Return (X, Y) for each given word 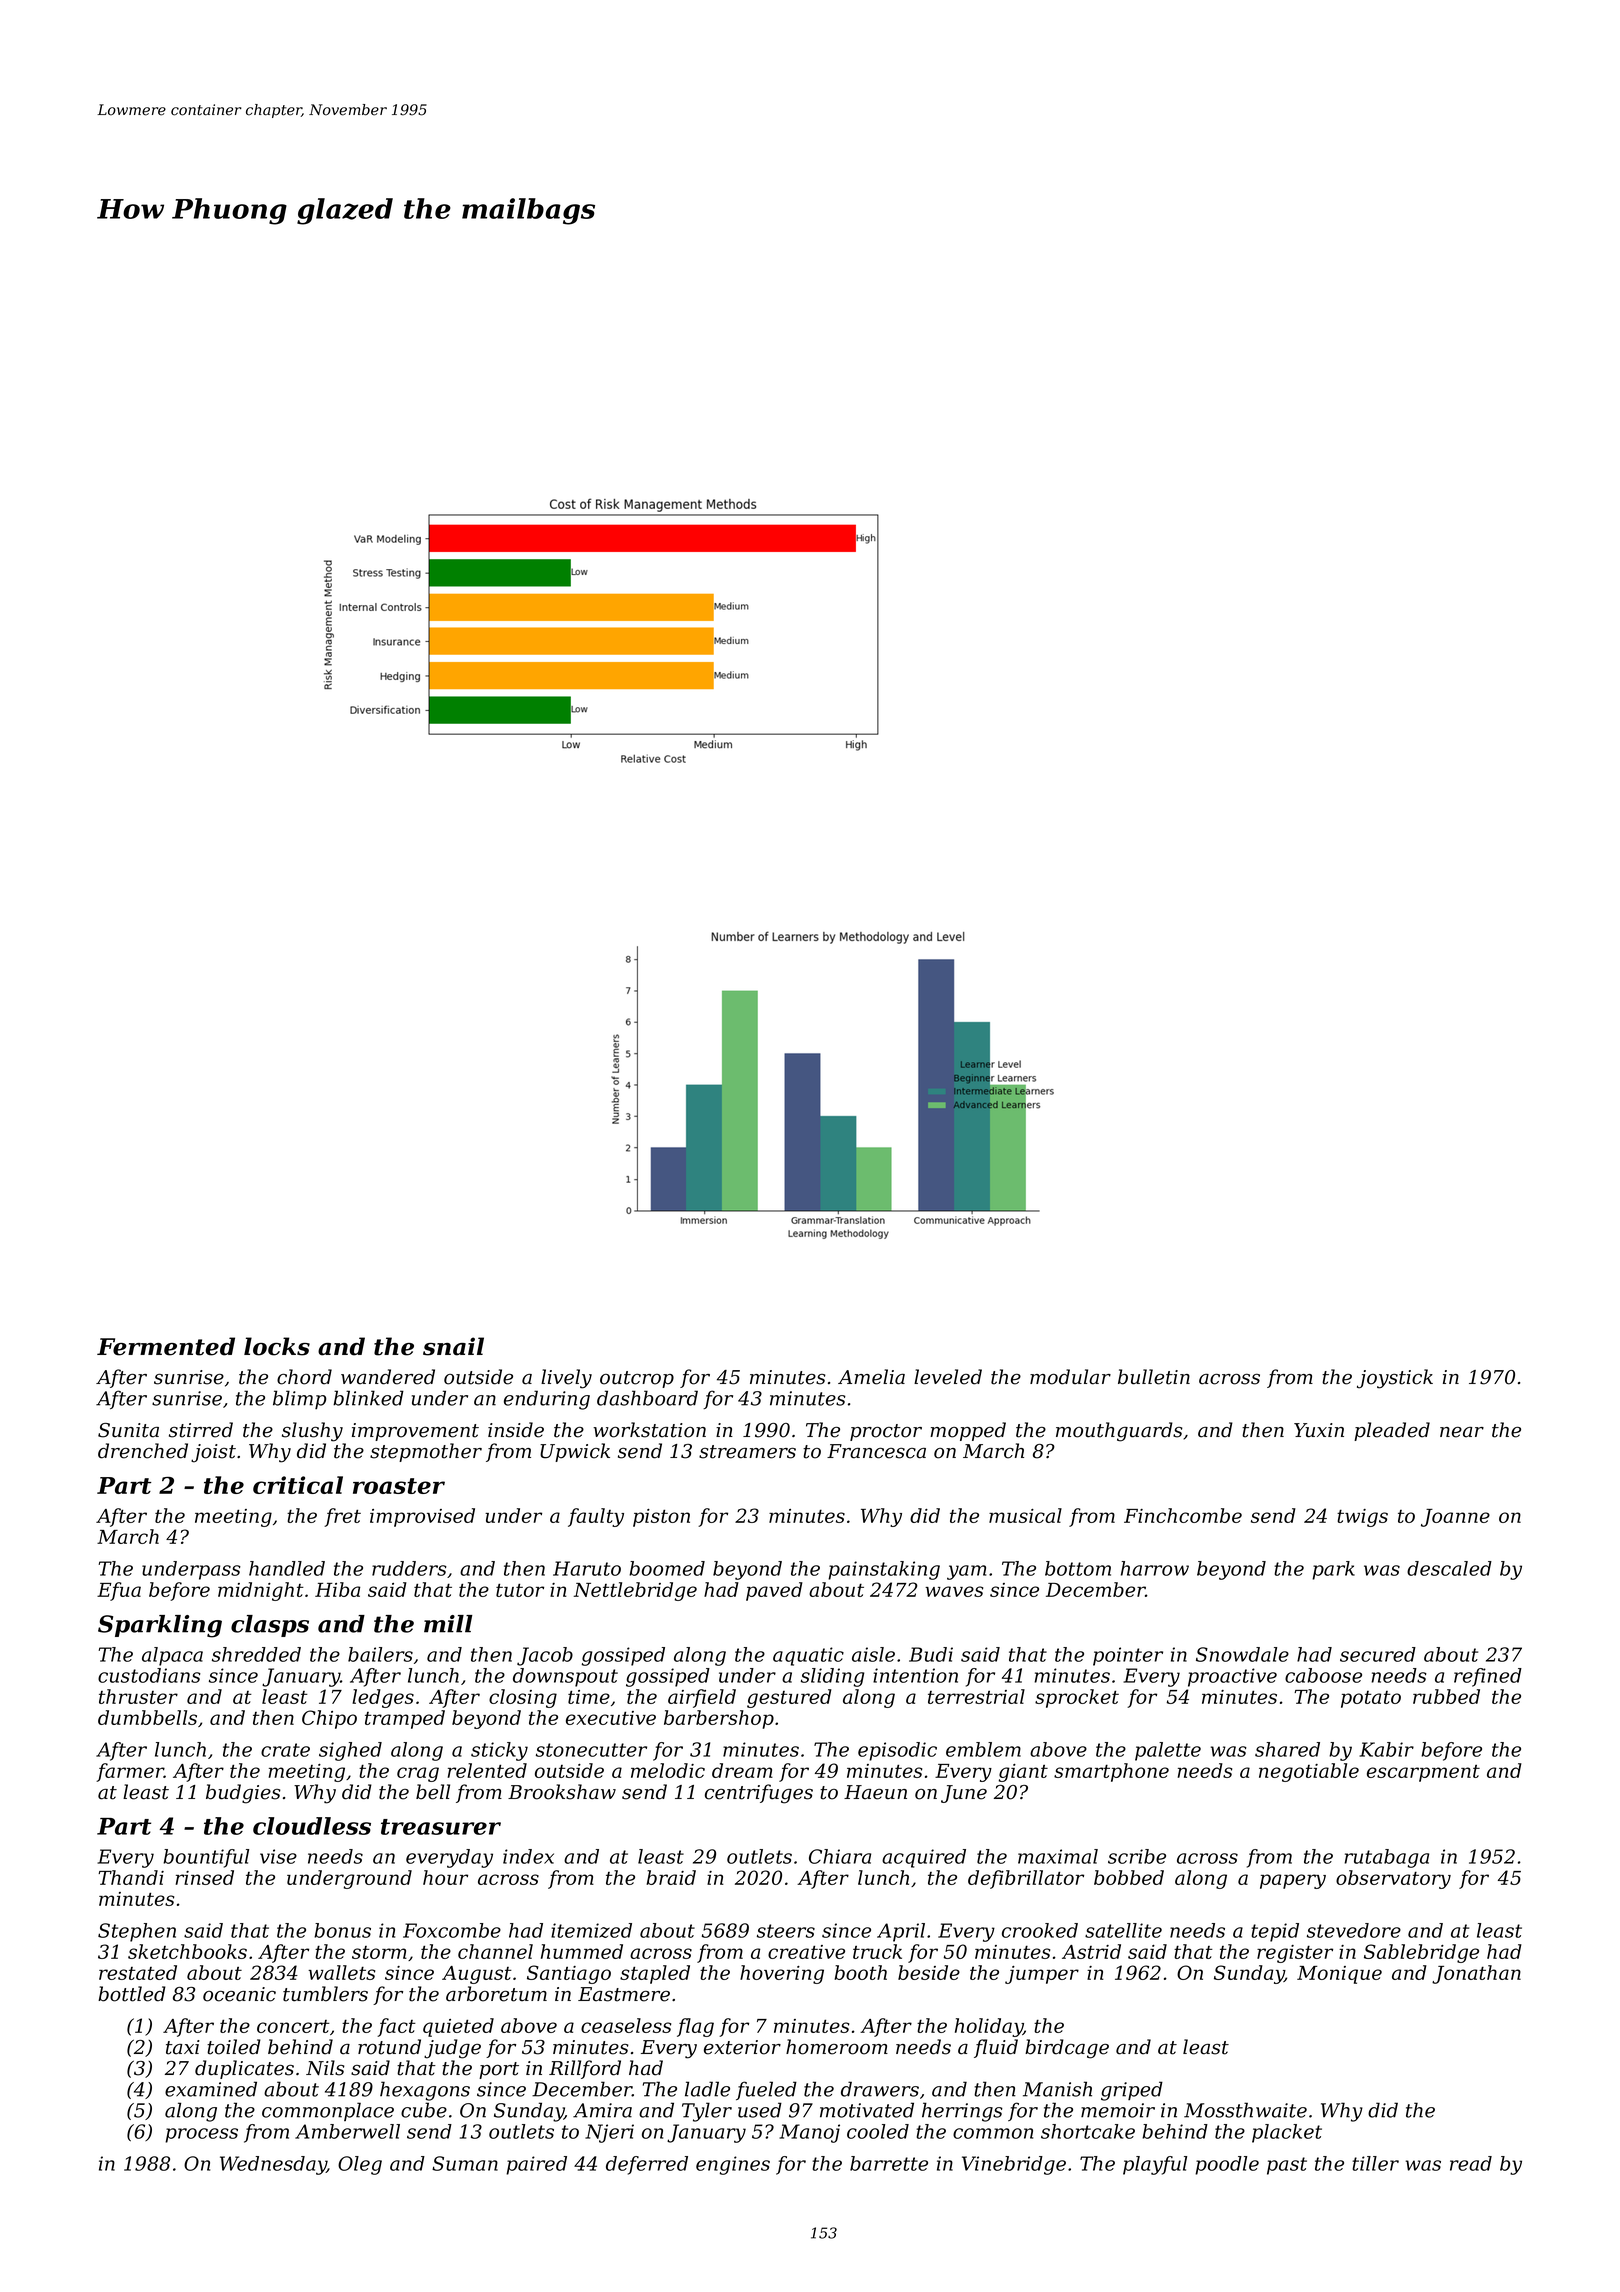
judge (452, 2049)
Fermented (166, 1346)
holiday (989, 2027)
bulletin (1154, 1377)
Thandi (131, 1877)
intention (915, 1675)
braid (671, 1877)
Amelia (871, 1377)
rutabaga (1386, 1858)
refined (1488, 1677)
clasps (270, 1626)
